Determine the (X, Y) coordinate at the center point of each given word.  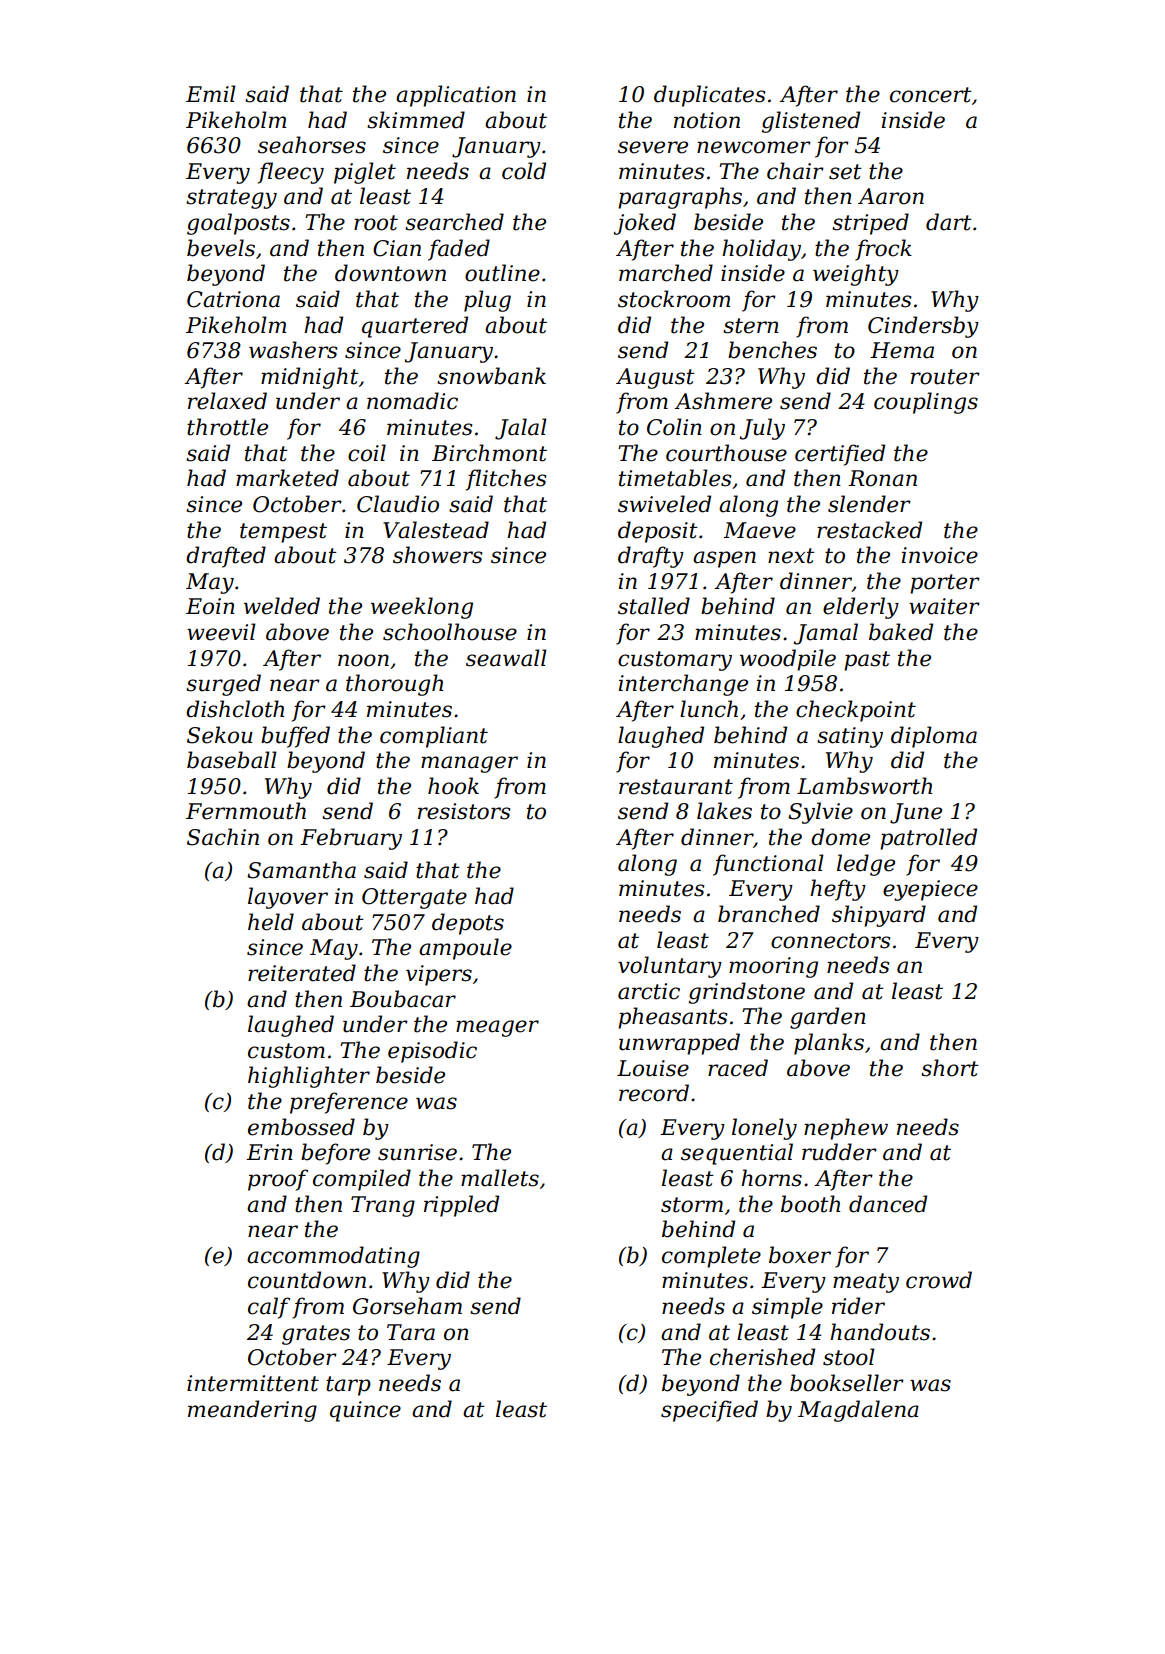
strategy (231, 199)
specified (709, 1411)
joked (645, 224)
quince (365, 1411)
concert (931, 95)
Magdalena (858, 1411)
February (351, 839)
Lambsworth (864, 786)
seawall (506, 658)
